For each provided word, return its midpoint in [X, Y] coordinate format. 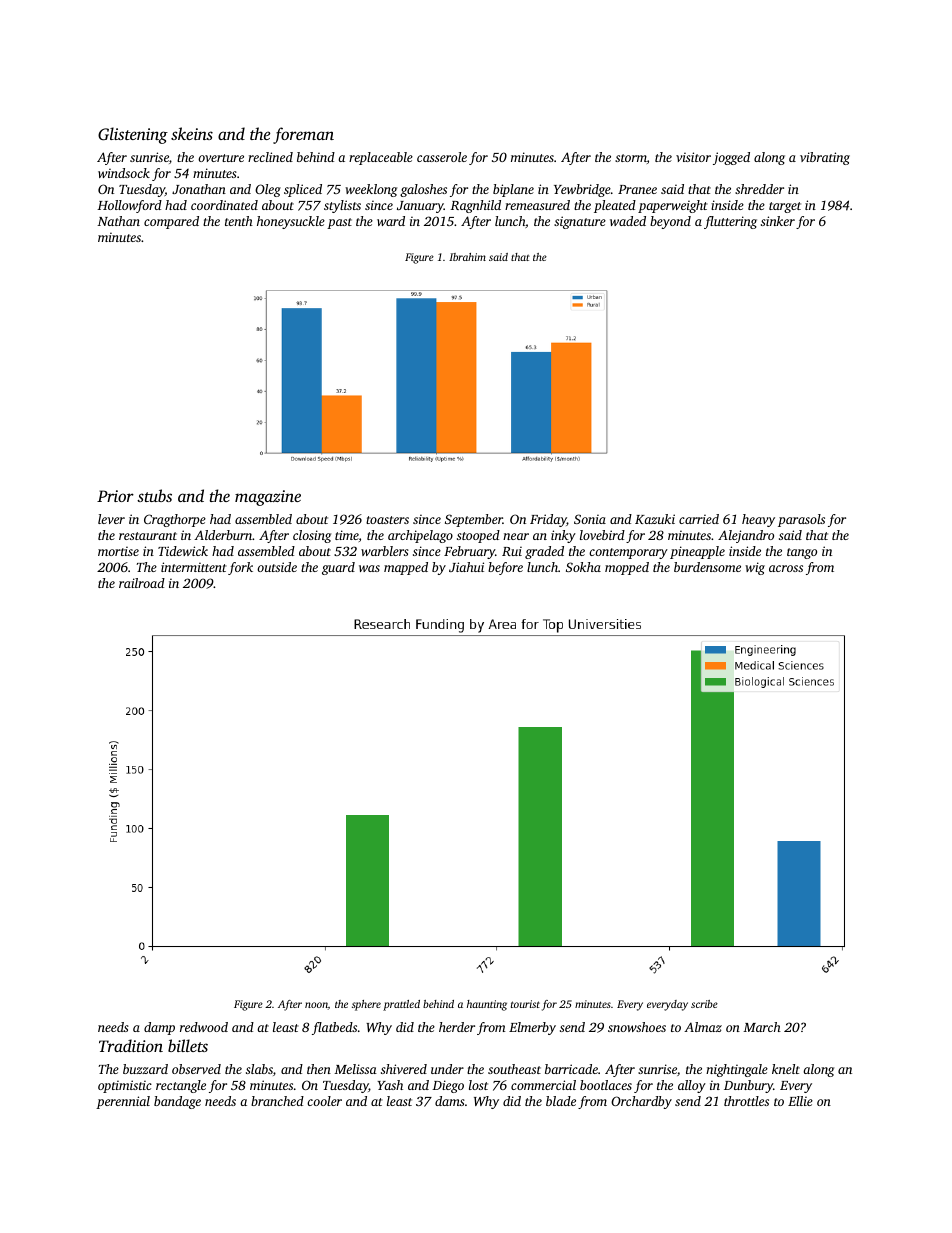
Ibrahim [467, 257]
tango [802, 553]
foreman [303, 135]
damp [159, 1028]
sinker [778, 221]
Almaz [703, 1027]
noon [316, 1005]
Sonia [590, 519]
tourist [525, 1004]
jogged [731, 158]
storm [631, 158]
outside [277, 567]
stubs [154, 495]
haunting [487, 1005]
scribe [704, 1004]
